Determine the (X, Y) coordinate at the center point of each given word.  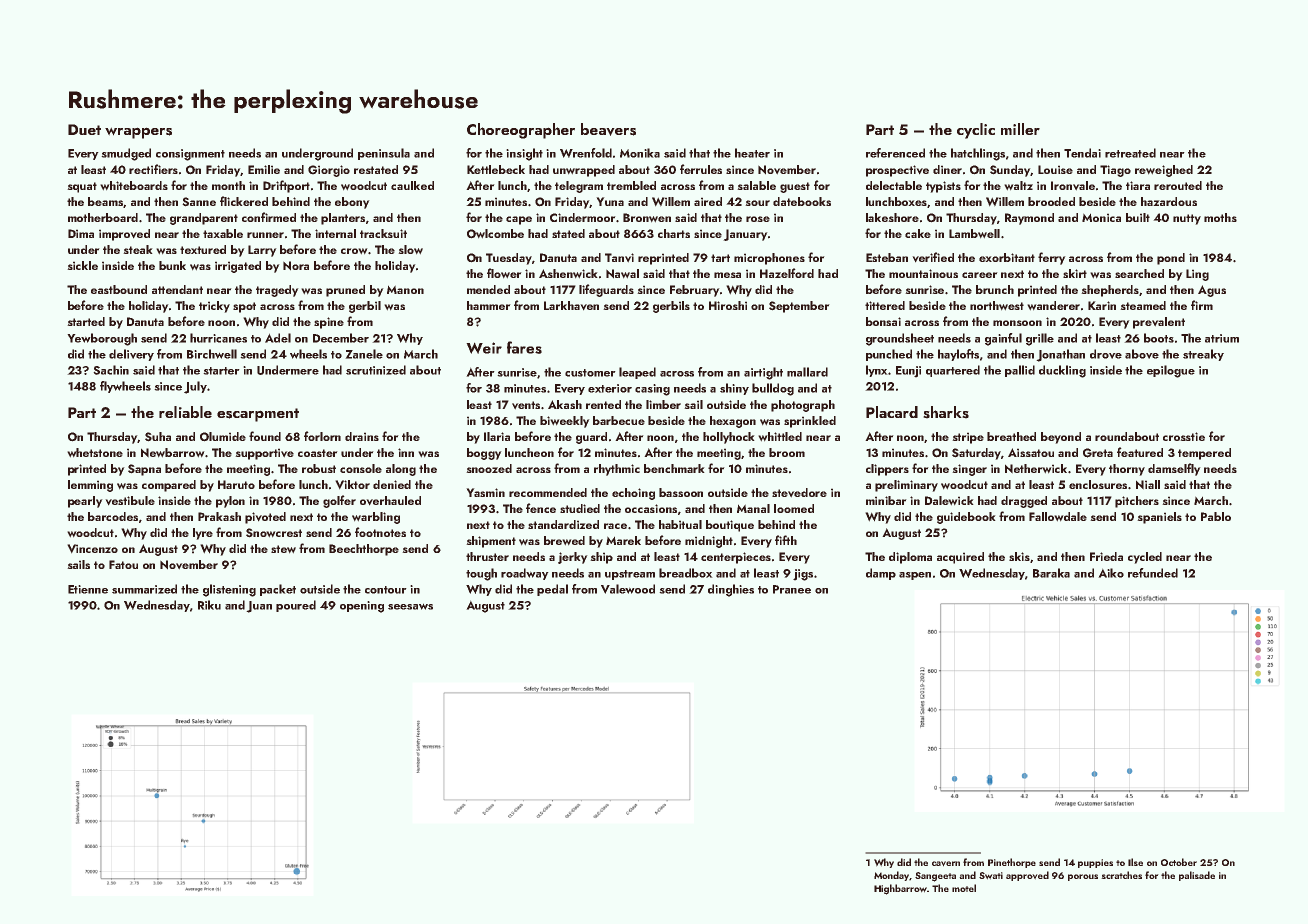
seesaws (410, 606)
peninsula (384, 154)
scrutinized (376, 370)
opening (362, 607)
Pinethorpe (1012, 863)
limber (663, 404)
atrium (1222, 338)
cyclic (976, 131)
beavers (608, 129)
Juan (259, 607)
